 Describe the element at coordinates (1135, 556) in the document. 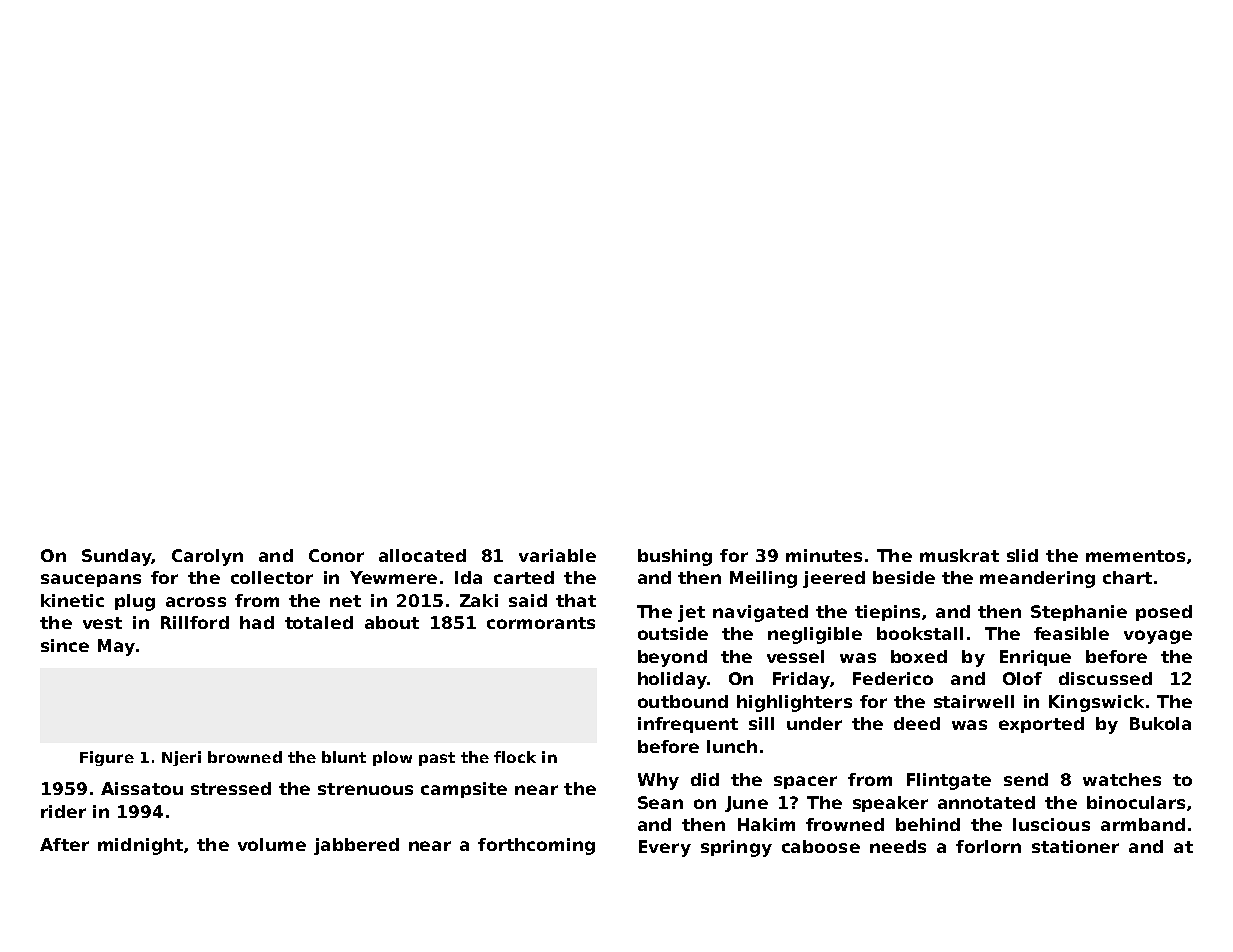

I see `mementos` at that location.
